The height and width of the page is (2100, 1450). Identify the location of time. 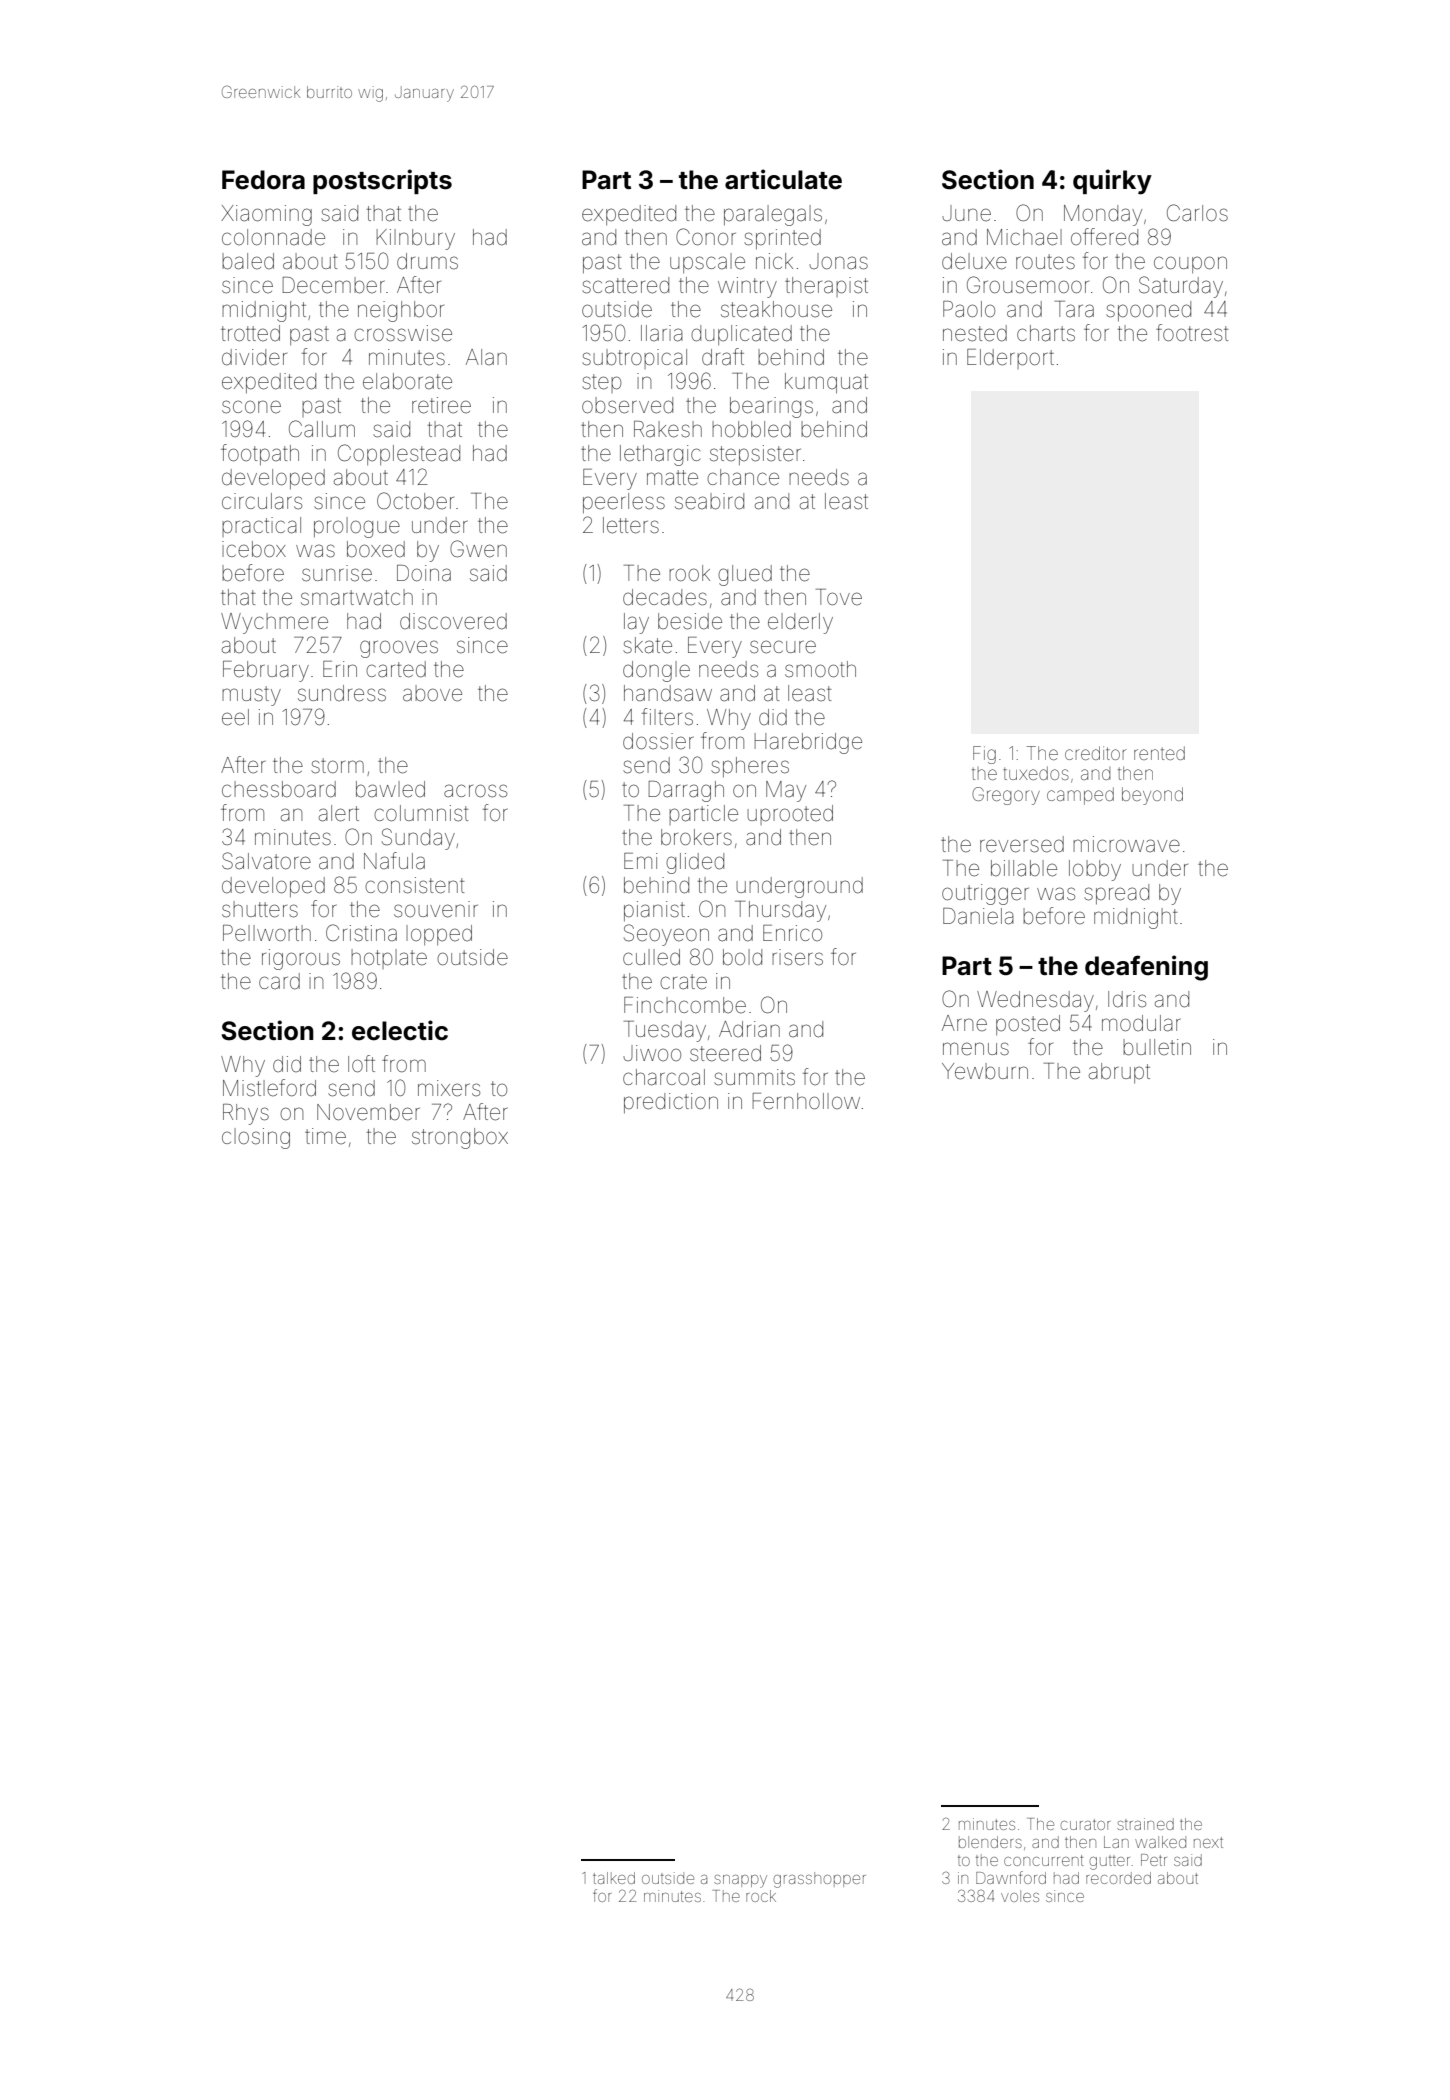
(325, 1136).
